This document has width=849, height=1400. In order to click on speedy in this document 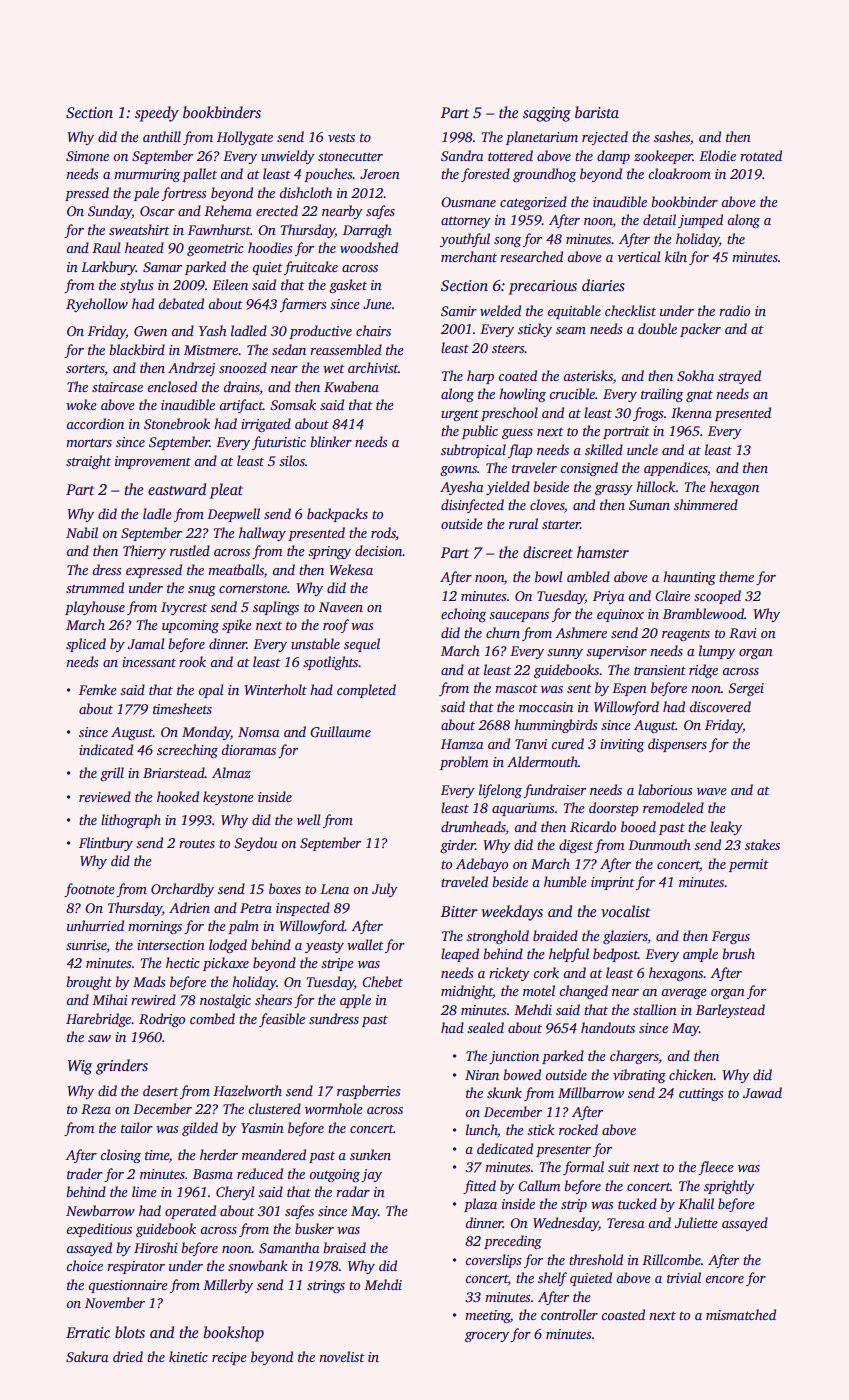, I will do `click(157, 114)`.
